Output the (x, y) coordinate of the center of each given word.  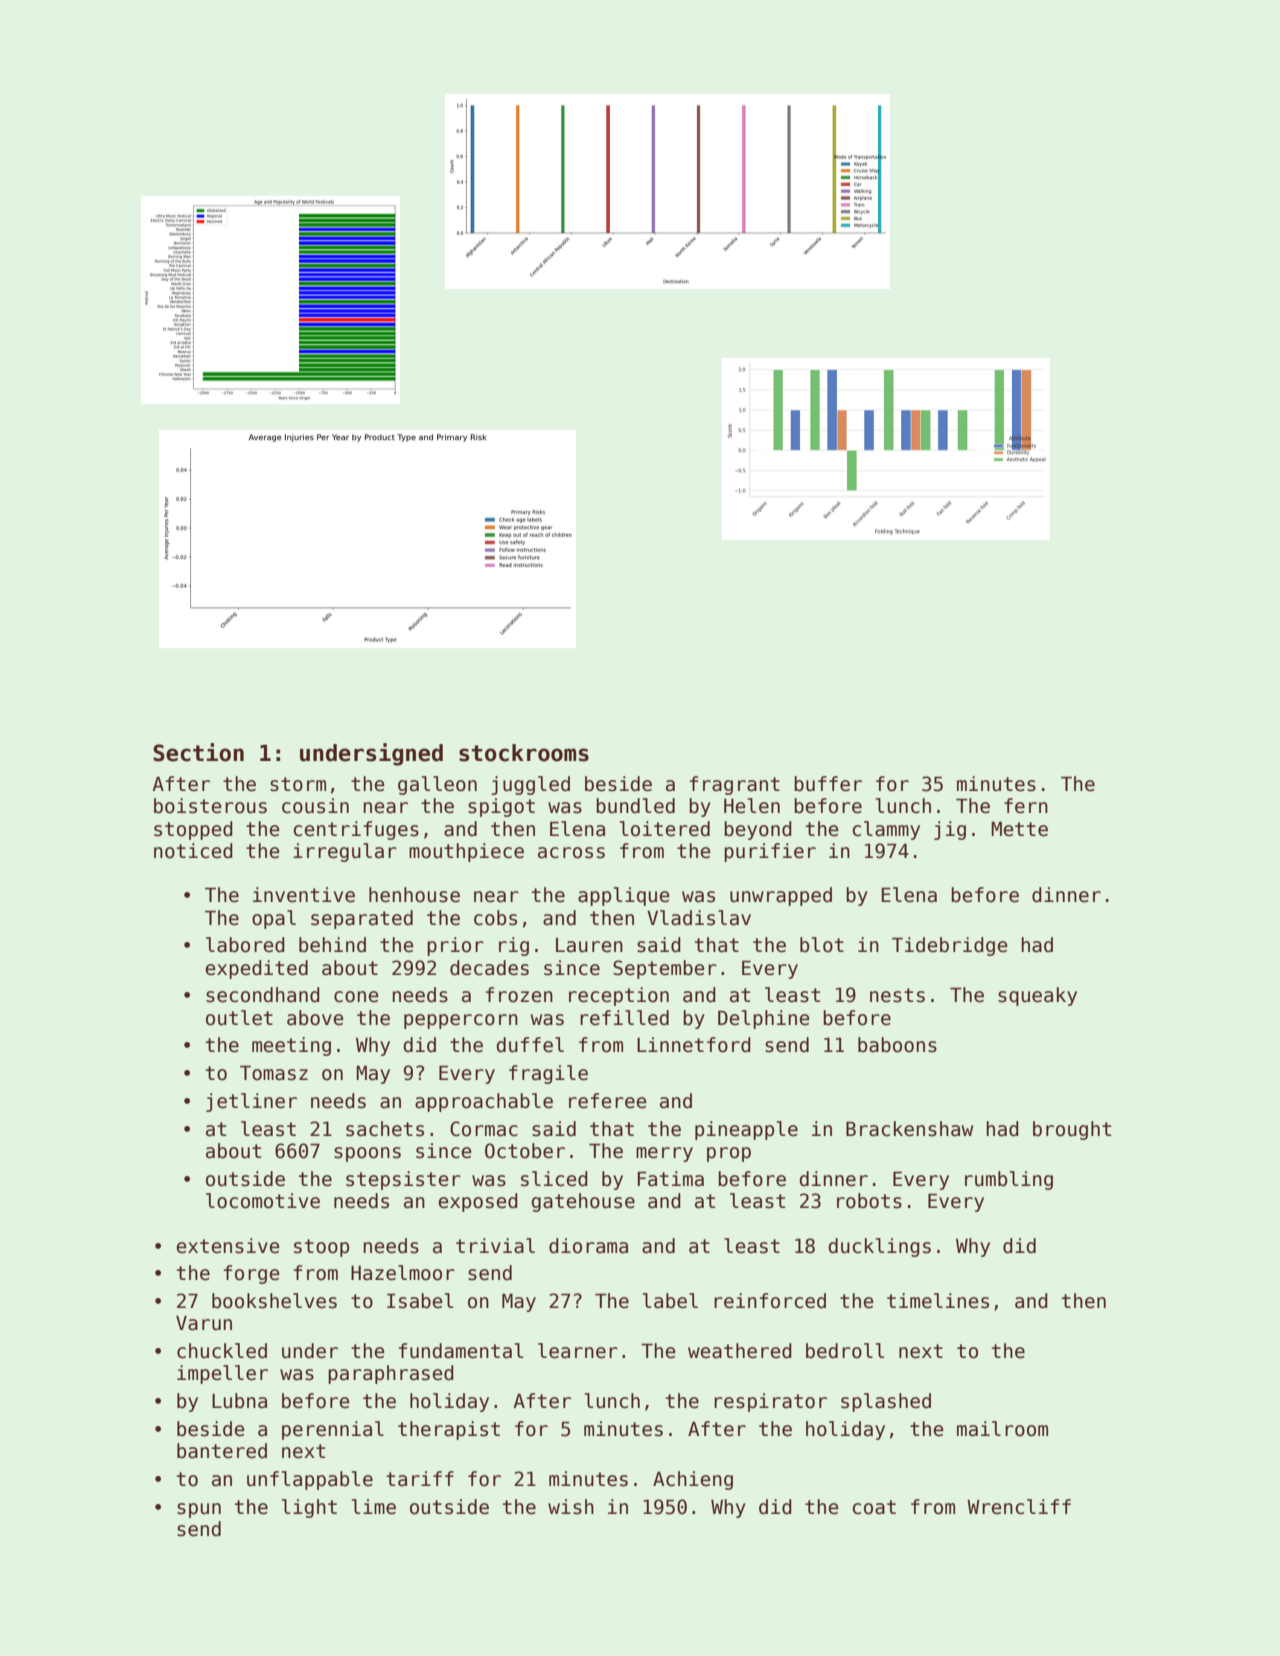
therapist (449, 1430)
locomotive (263, 1201)
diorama (588, 1246)
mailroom (1002, 1429)
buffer (828, 784)
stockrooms (524, 753)
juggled (530, 785)
